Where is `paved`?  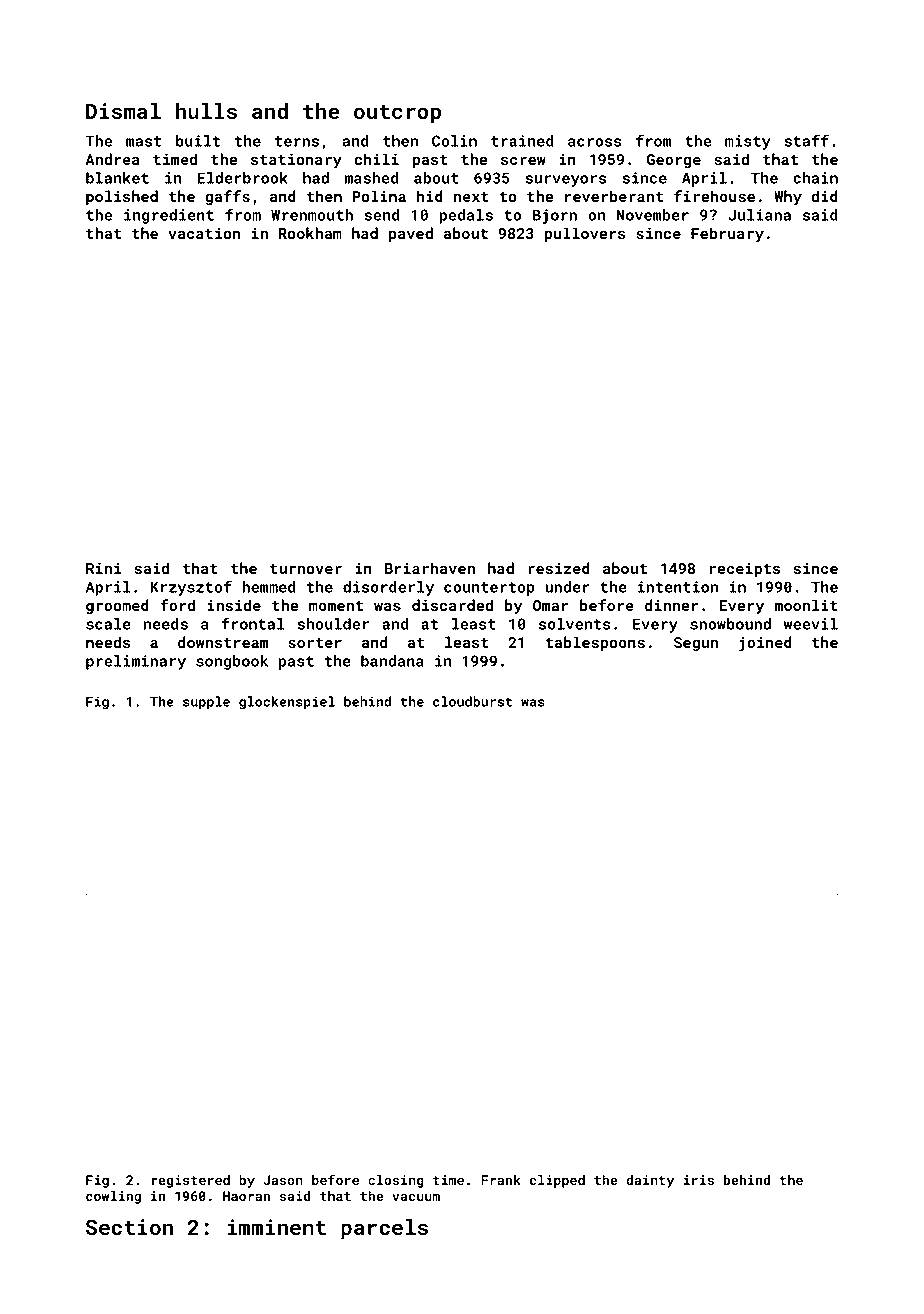 paved is located at coordinates (411, 234).
